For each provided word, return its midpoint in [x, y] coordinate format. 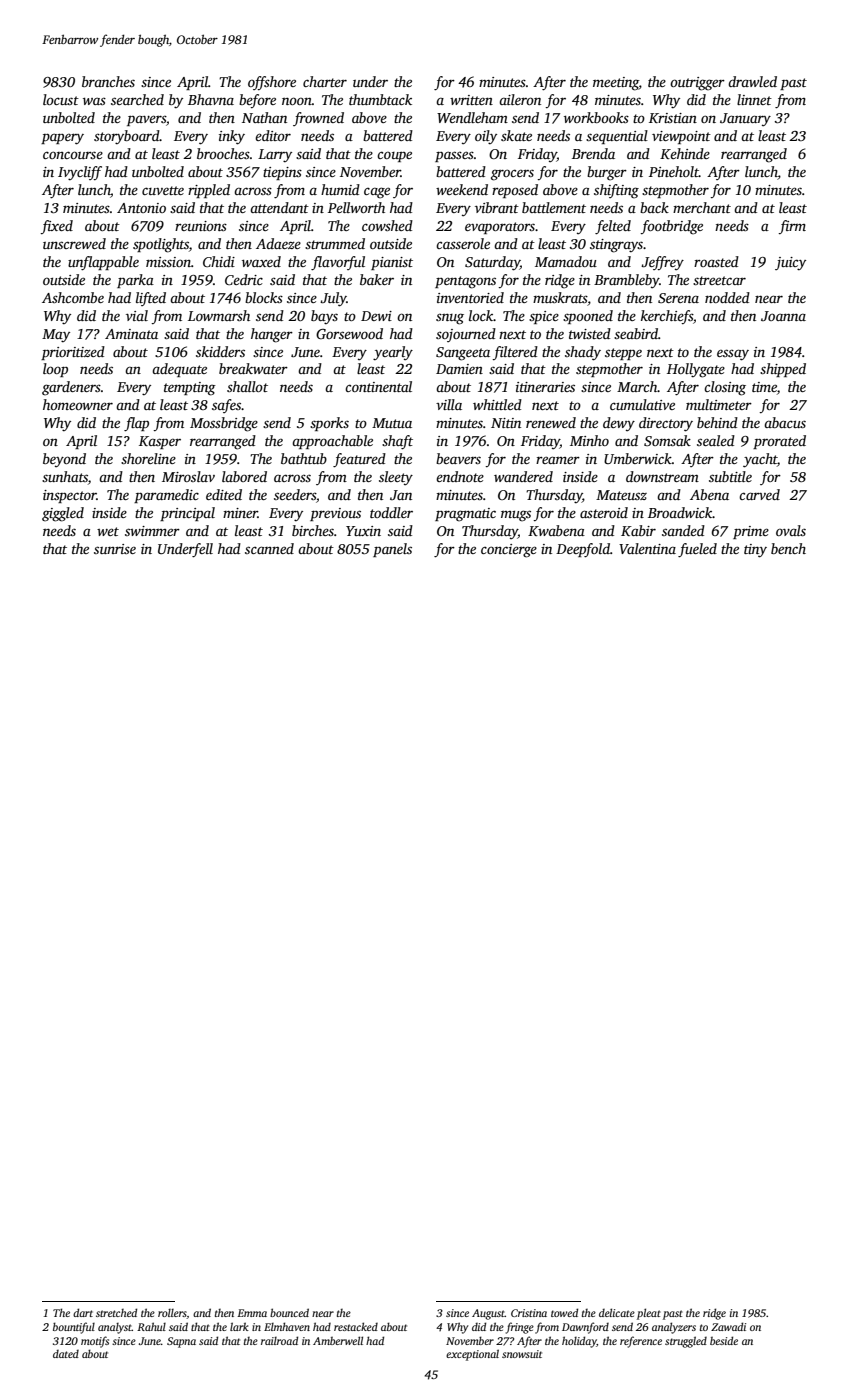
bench [788, 548]
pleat [649, 1314]
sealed [716, 440]
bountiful [74, 1328]
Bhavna [211, 99]
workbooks [596, 117]
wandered [523, 476]
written [471, 100]
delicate [617, 1312]
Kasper [160, 442]
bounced [289, 1312]
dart [83, 1312]
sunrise [115, 549]
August [488, 1314]
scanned [269, 548]
